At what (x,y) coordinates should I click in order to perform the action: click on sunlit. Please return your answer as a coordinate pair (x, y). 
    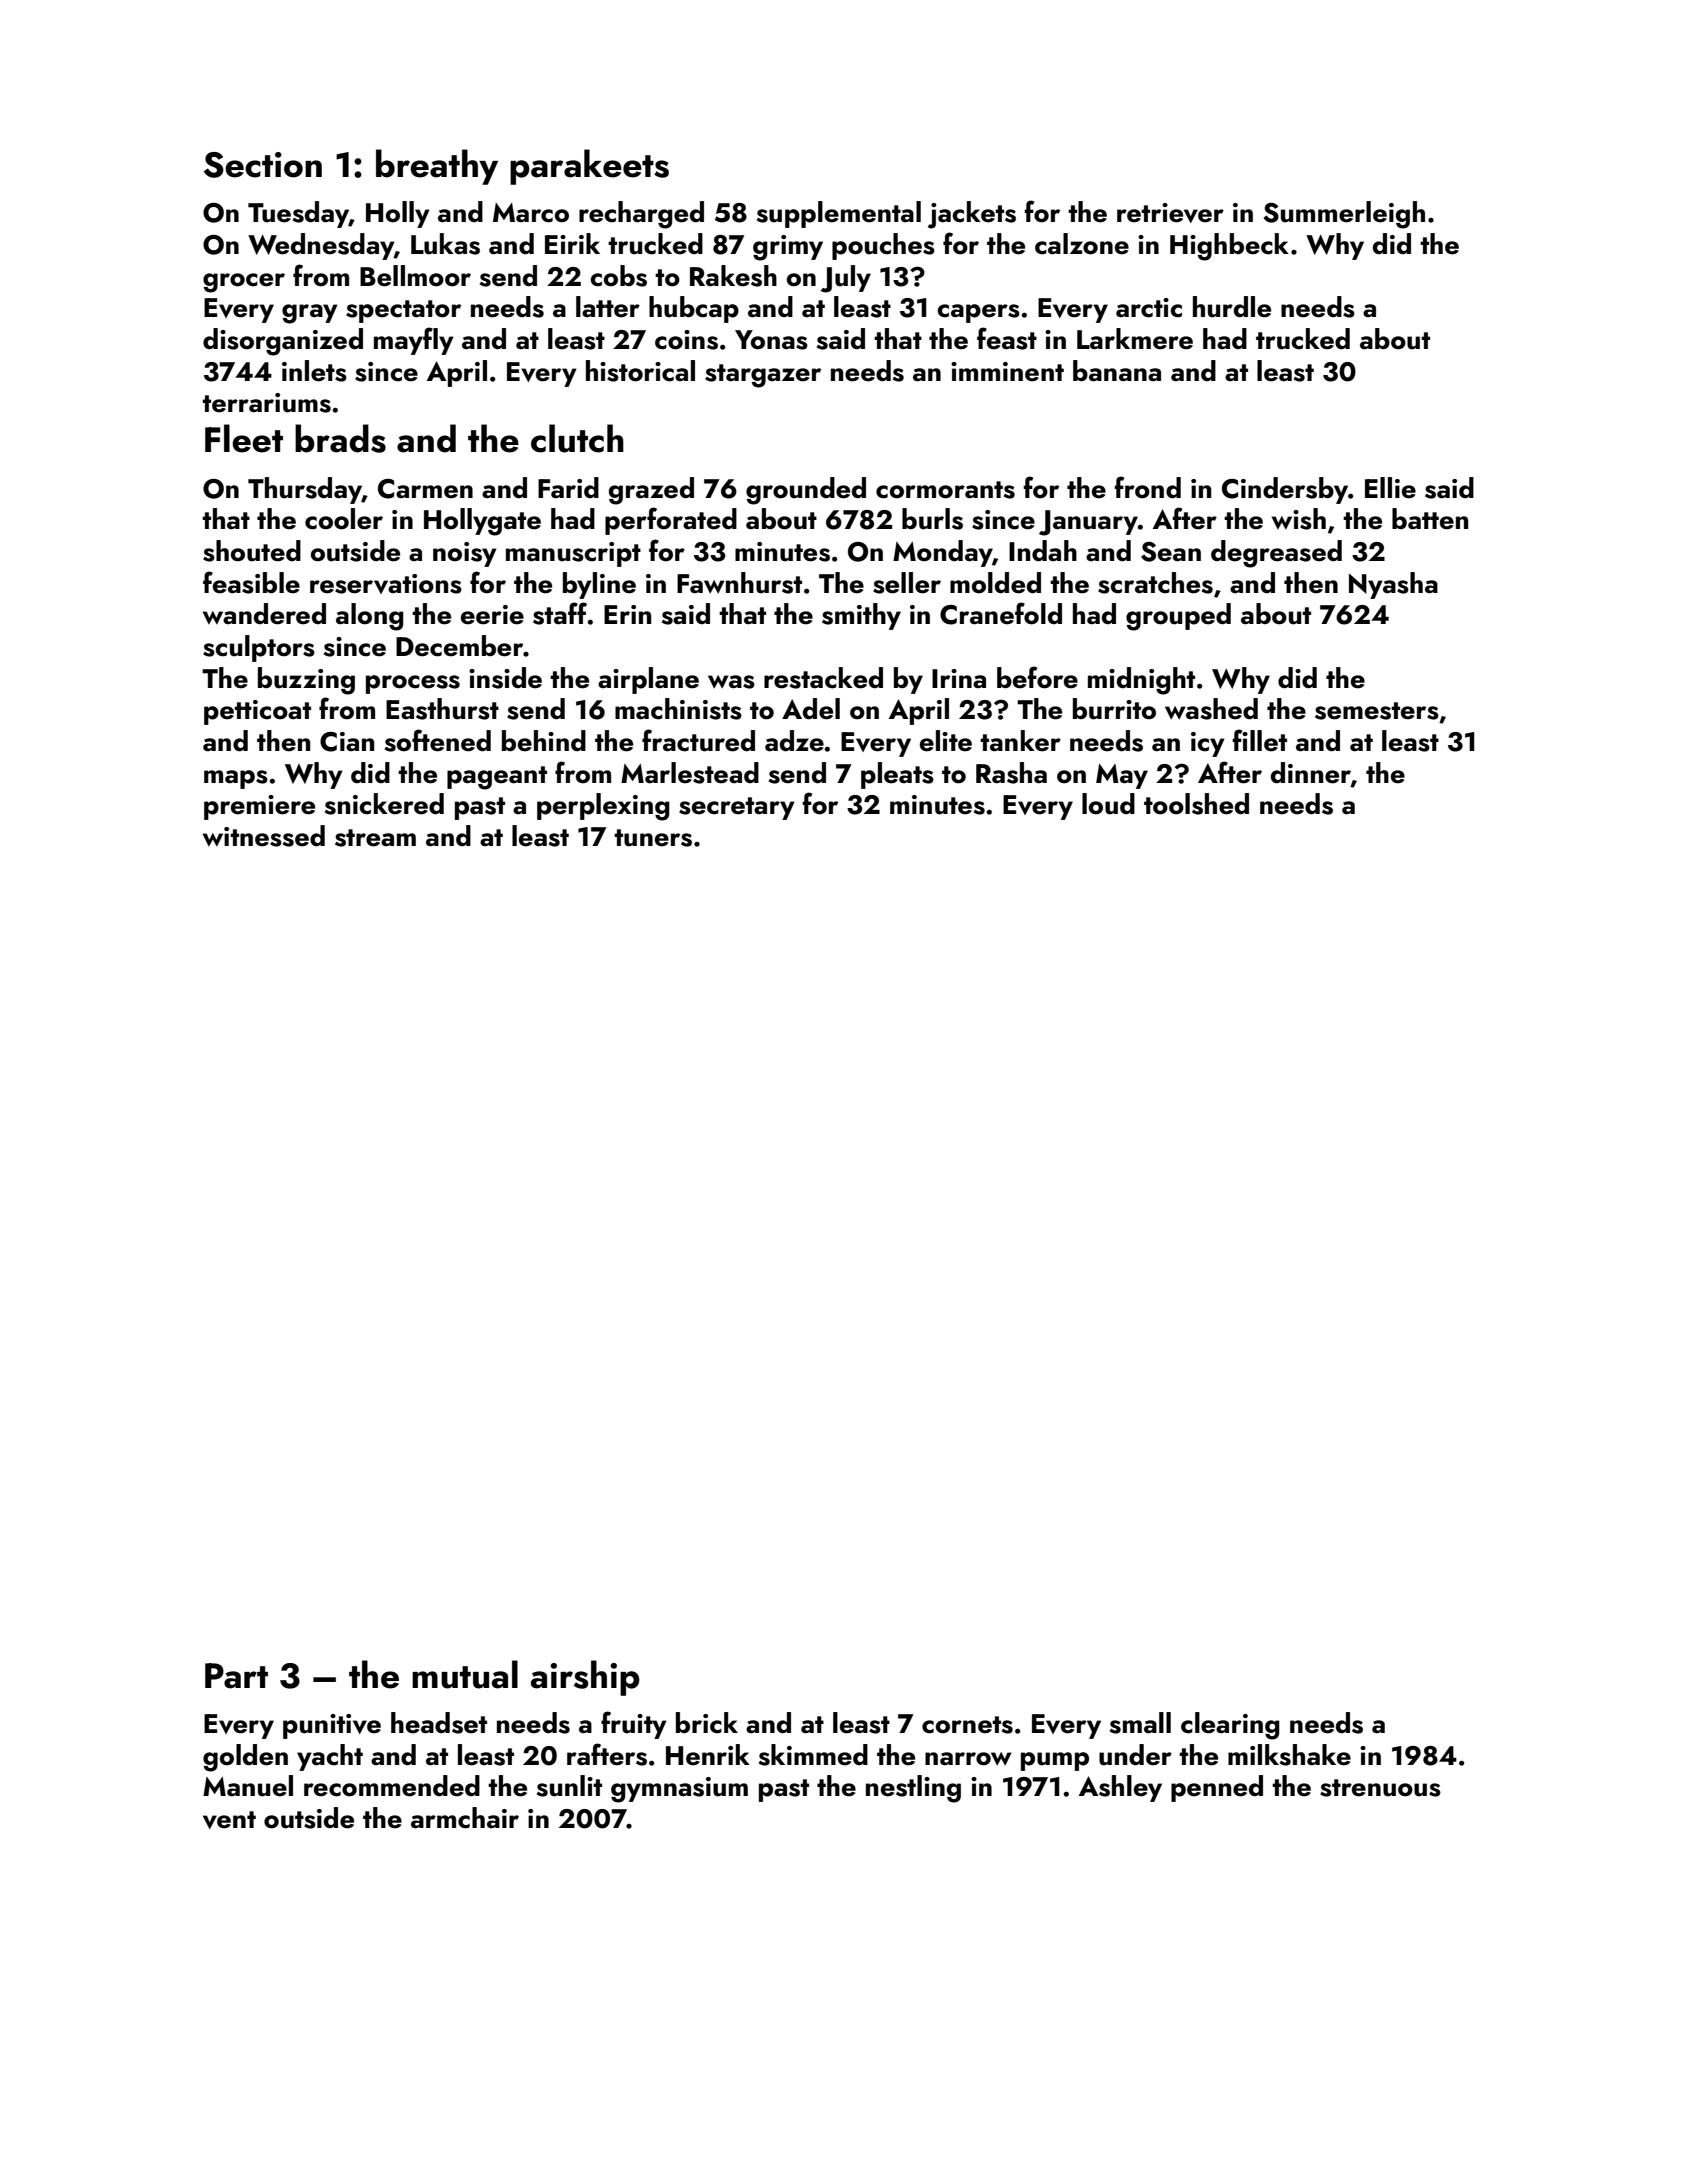
    Looking at the image, I should click on (569, 1786).
